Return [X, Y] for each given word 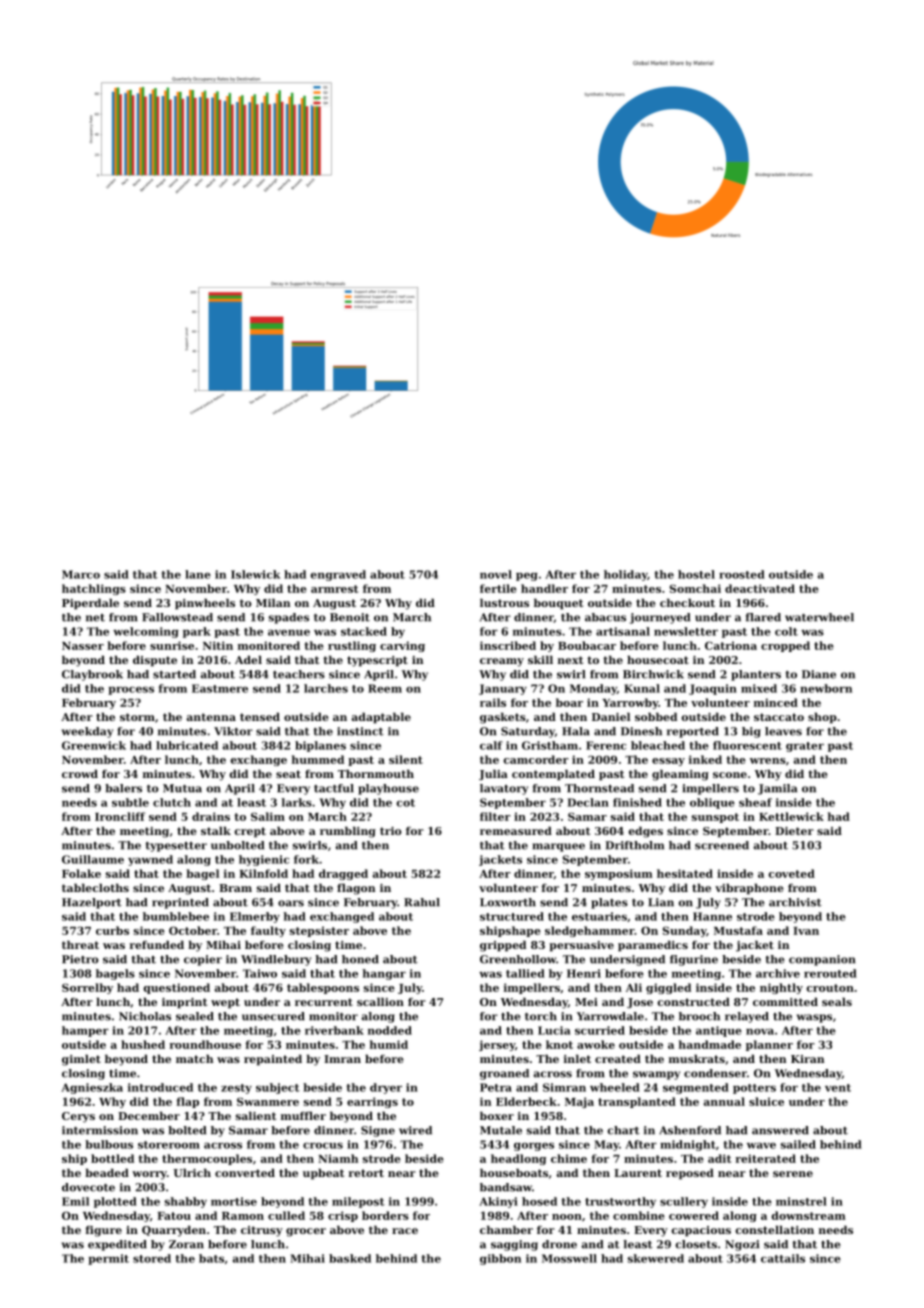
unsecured [273, 1016]
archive [778, 973]
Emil [75, 1201]
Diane [819, 674]
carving [402, 646]
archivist [795, 902]
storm [137, 717]
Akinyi [498, 1202]
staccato [779, 717]
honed [360, 959]
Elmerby [255, 917]
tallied [525, 973]
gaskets [503, 718]
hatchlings [94, 589]
